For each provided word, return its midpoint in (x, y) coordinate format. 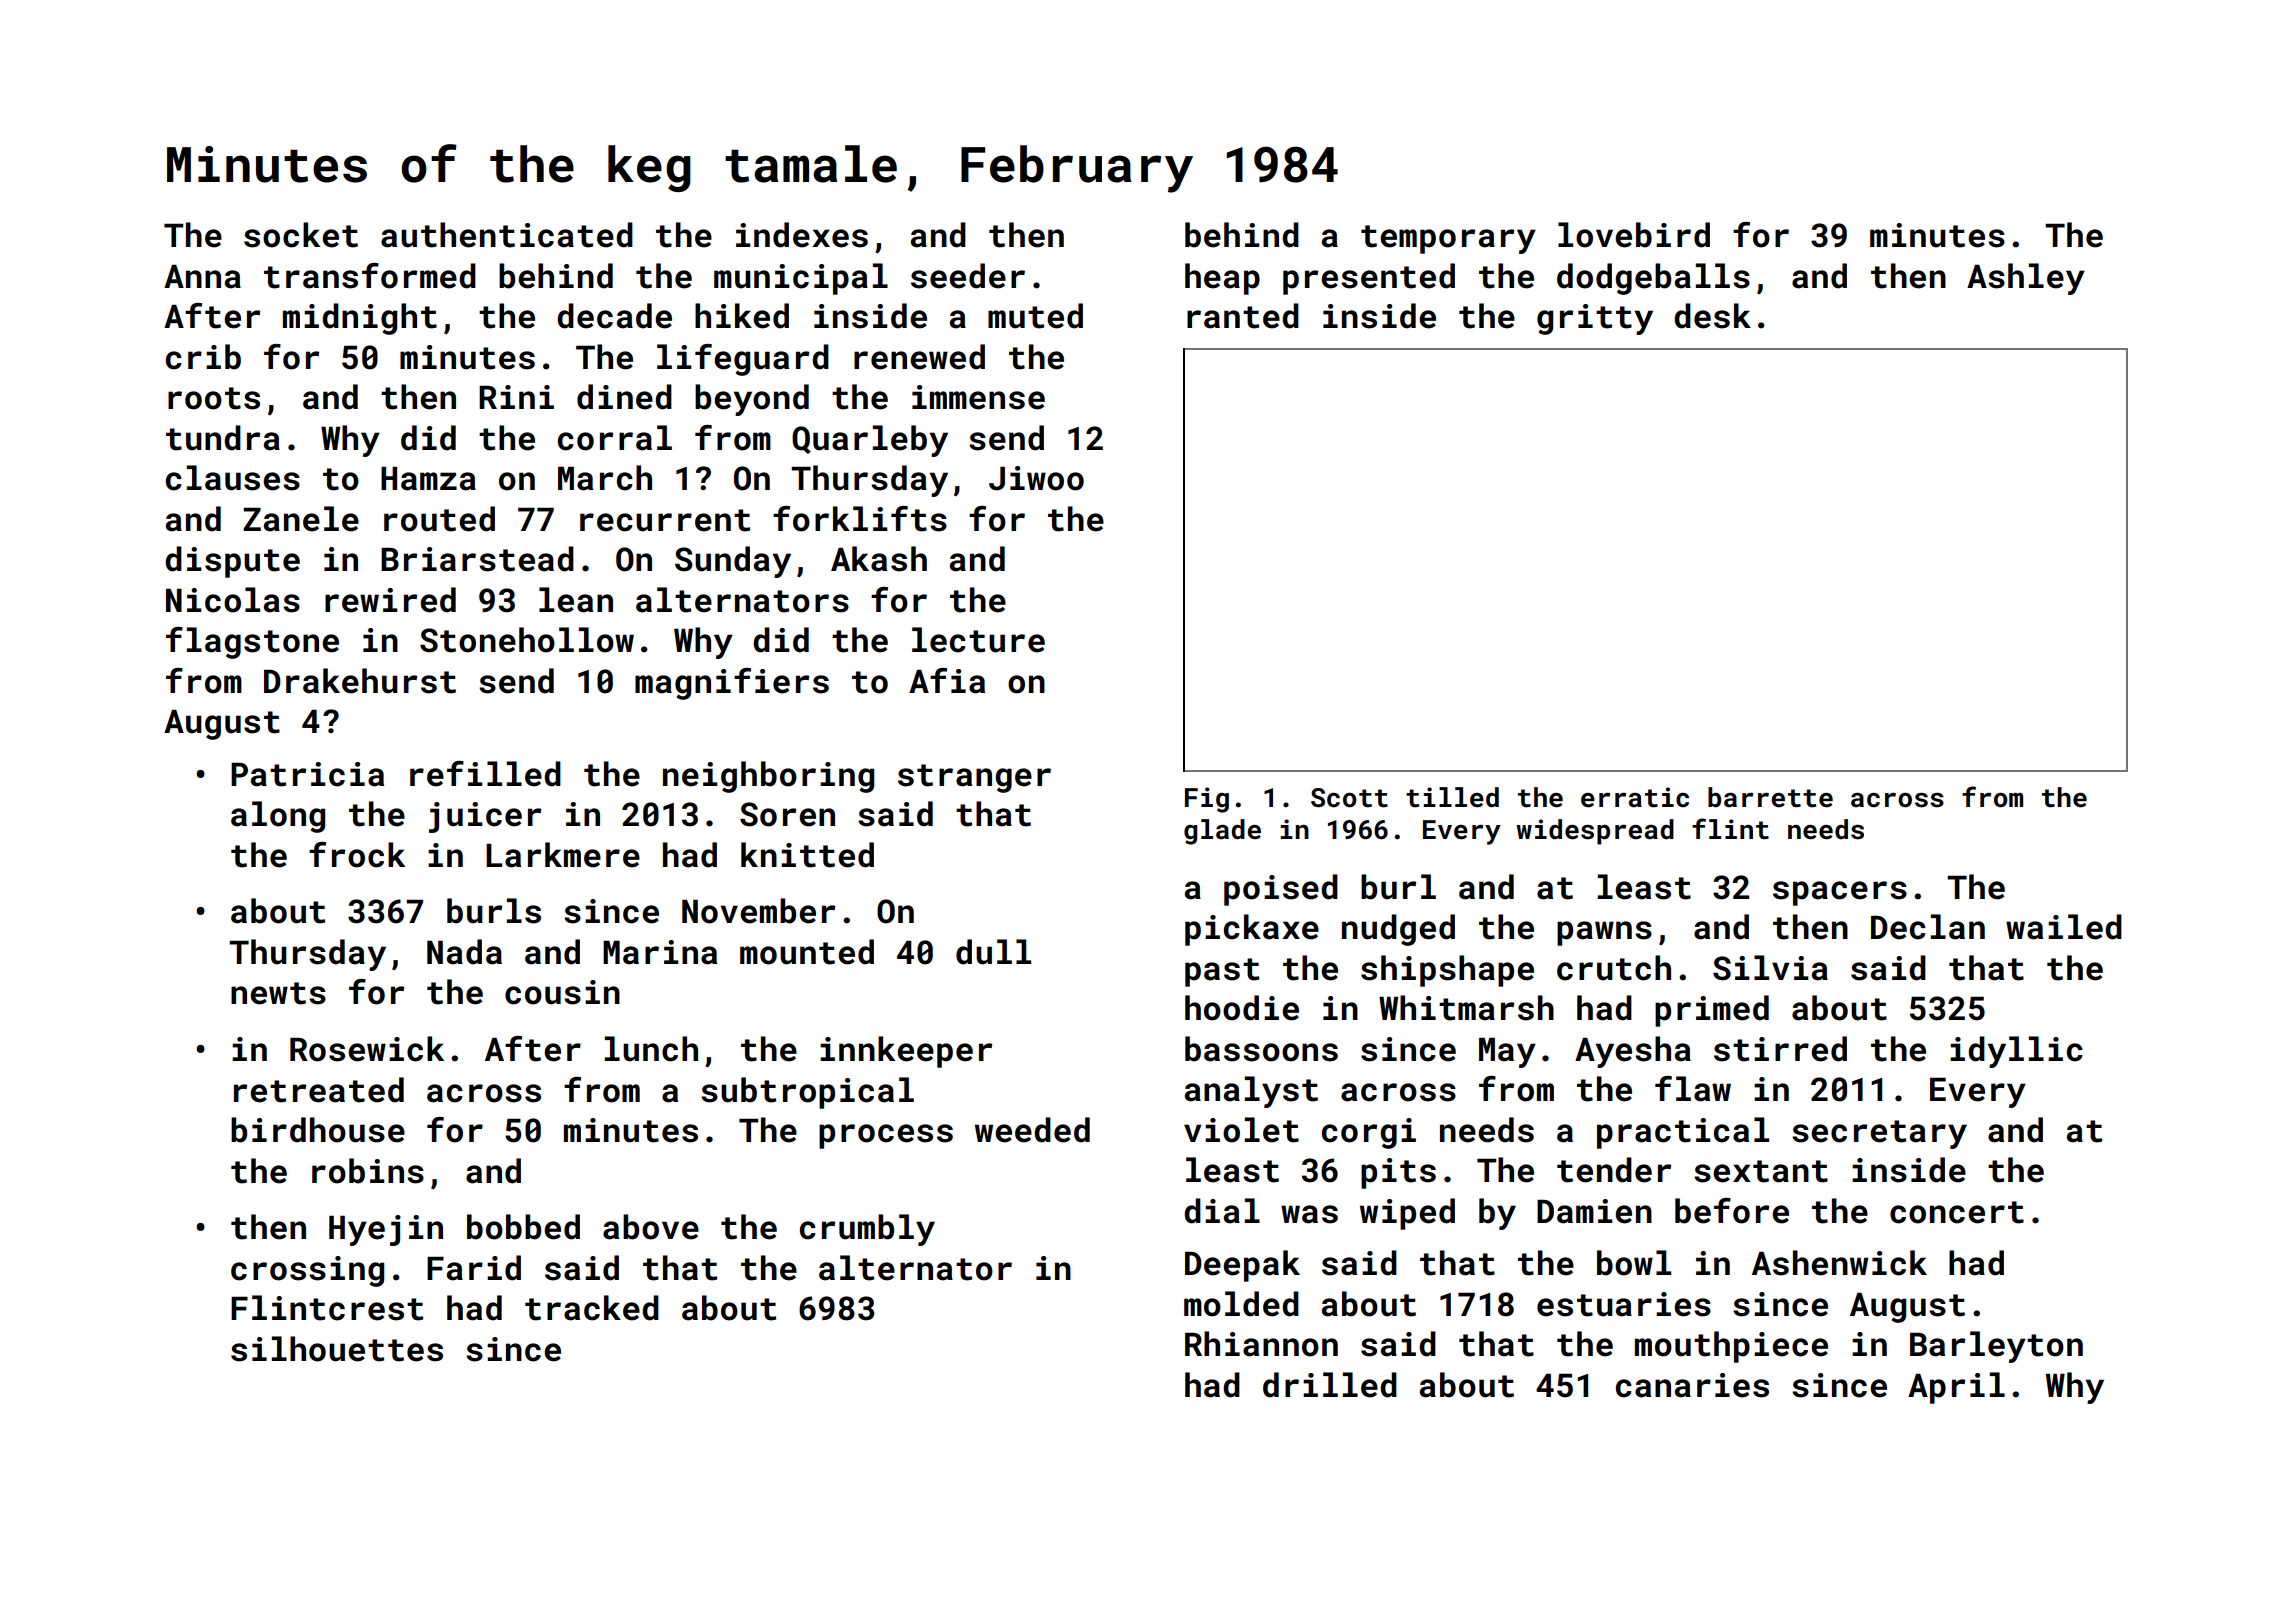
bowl (1634, 1263)
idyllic (2016, 1052)
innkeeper (906, 1052)
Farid (474, 1268)
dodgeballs (1653, 279)
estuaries (1624, 1304)
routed (439, 519)
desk (1712, 316)
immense (978, 397)
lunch (651, 1049)
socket (301, 235)
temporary (1448, 239)
